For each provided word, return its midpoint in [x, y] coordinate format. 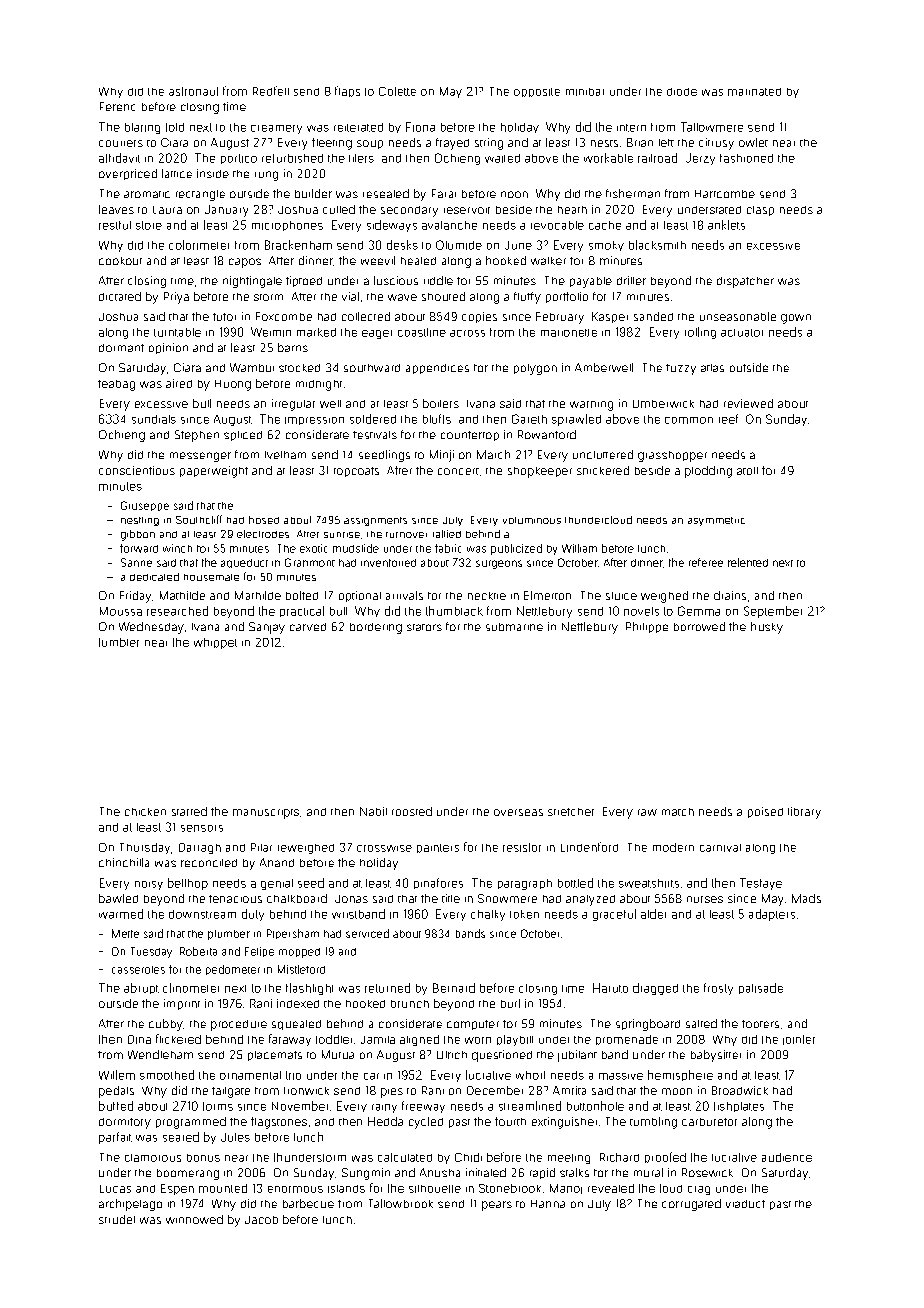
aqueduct [244, 563]
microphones [287, 226]
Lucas [115, 1189]
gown [796, 319]
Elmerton [547, 595]
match [678, 812]
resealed [386, 193]
